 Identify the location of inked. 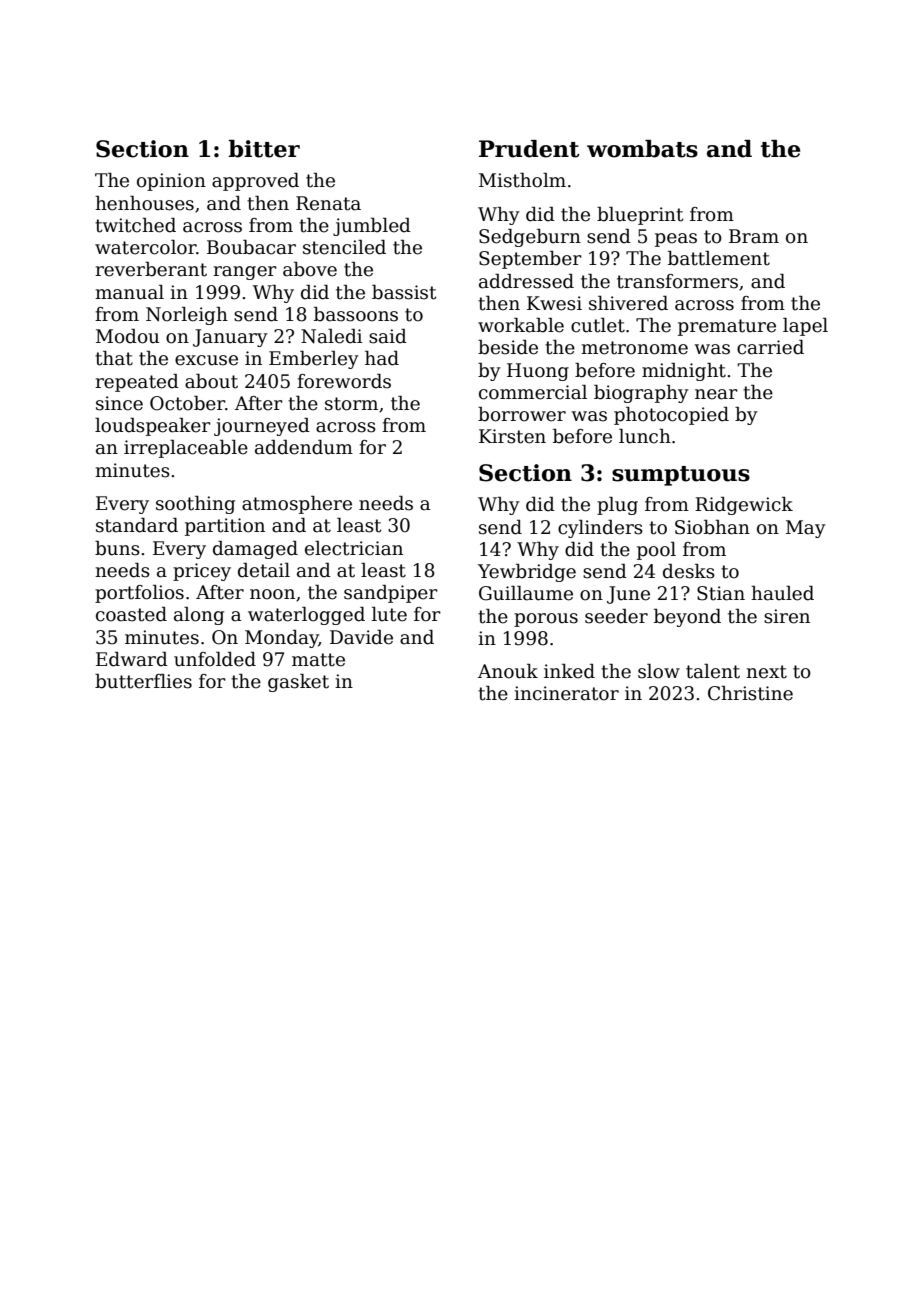
(569, 671).
